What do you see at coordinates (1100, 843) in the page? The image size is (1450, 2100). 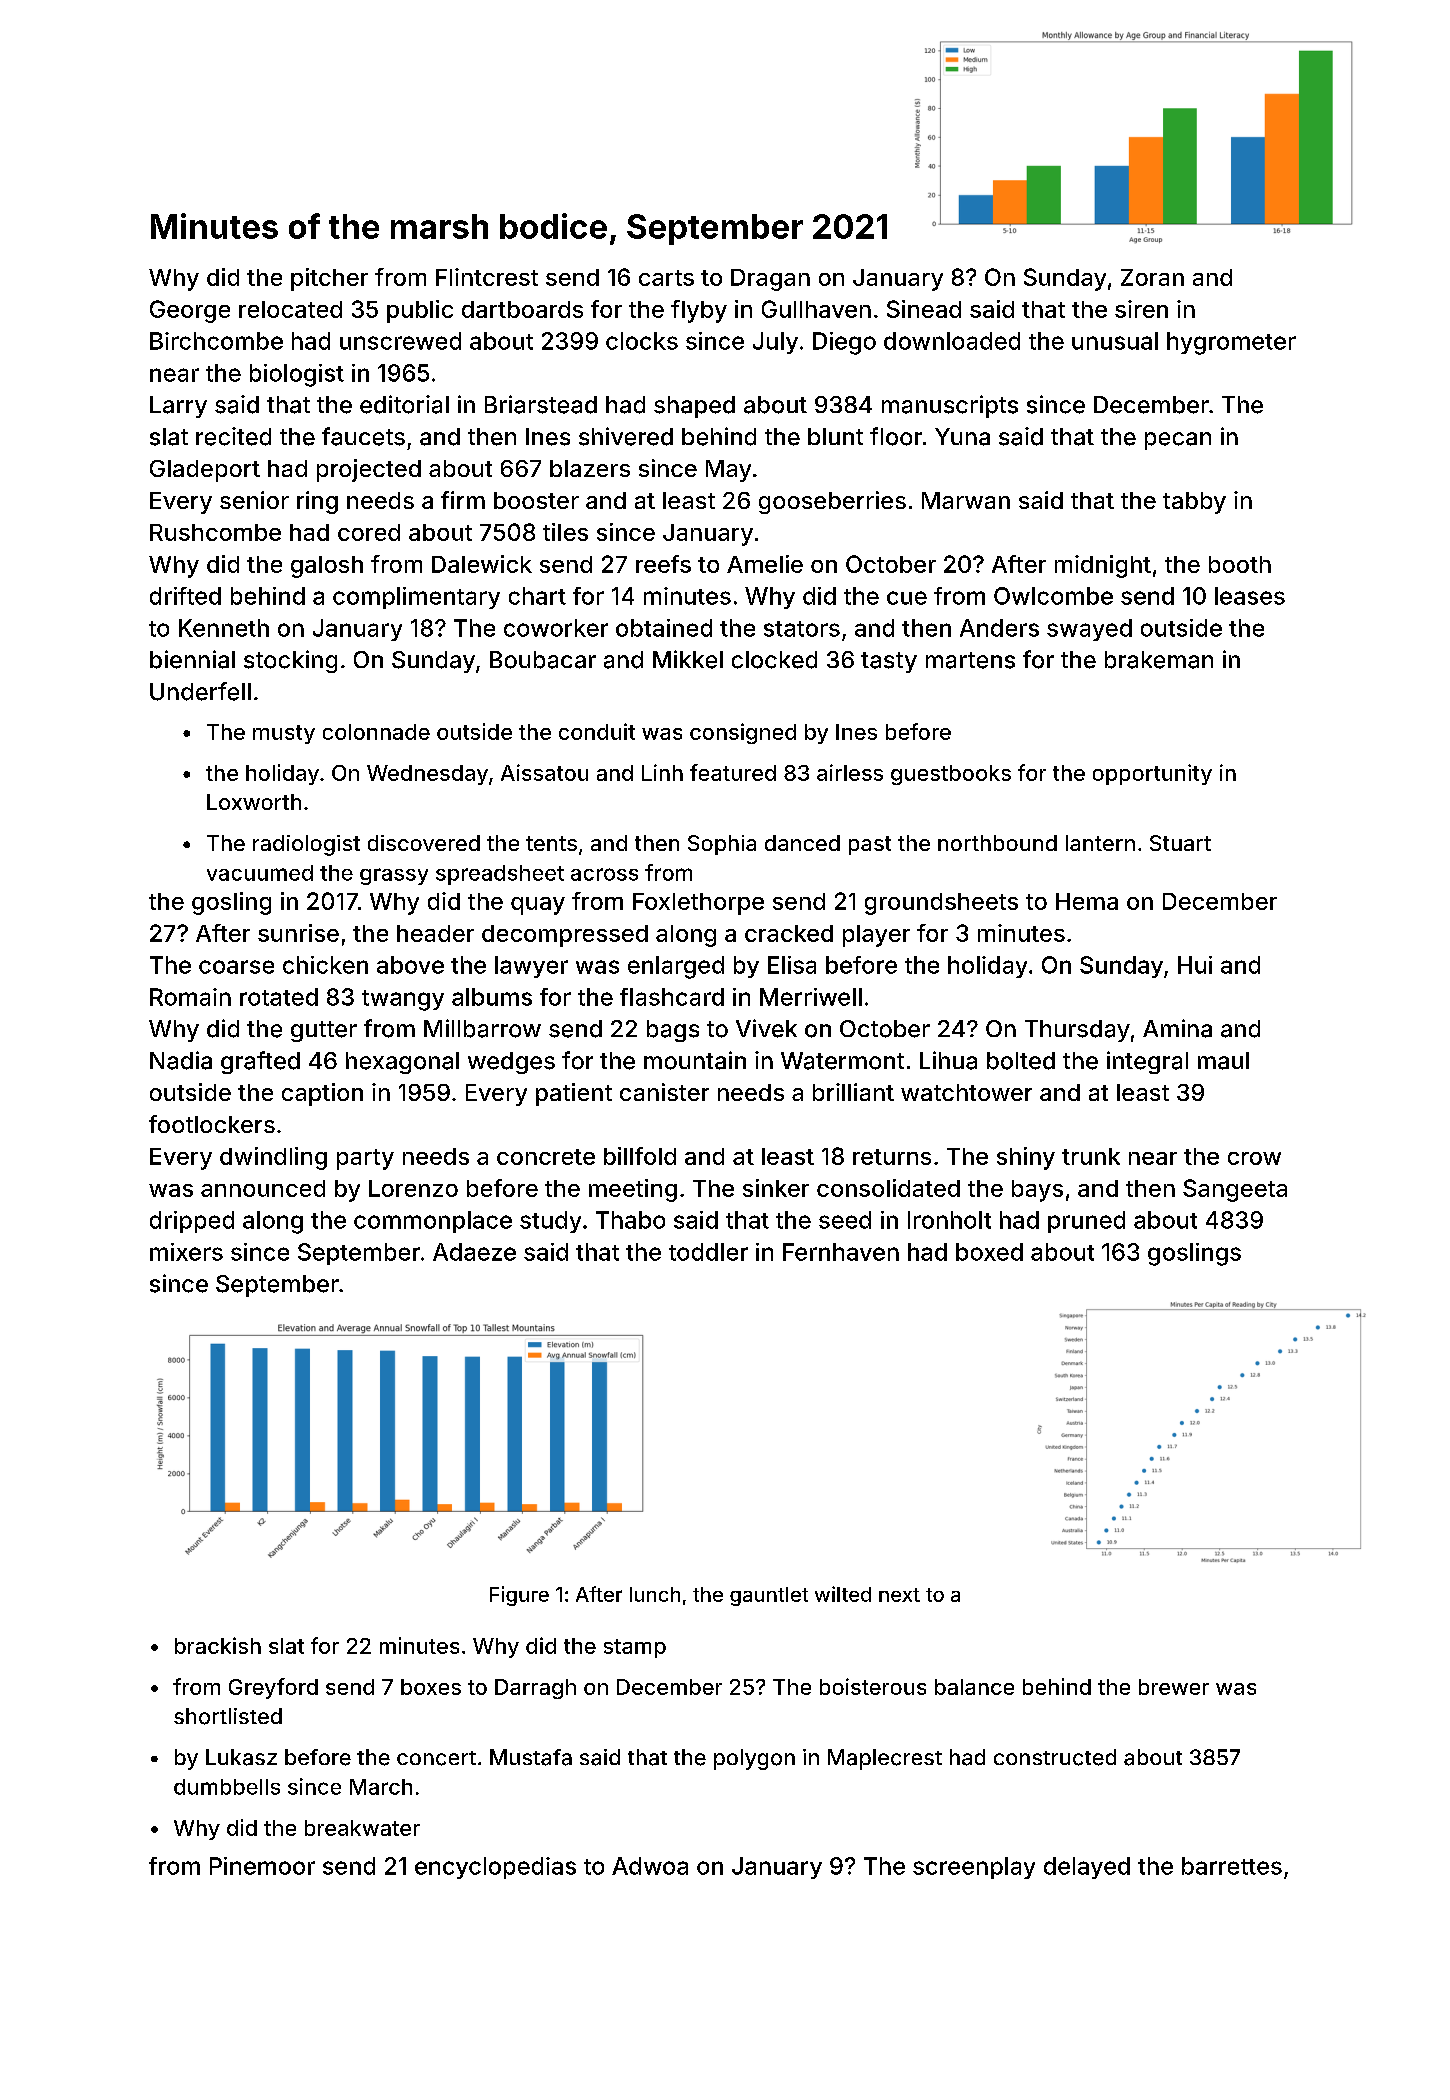 I see `lantern` at bounding box center [1100, 843].
